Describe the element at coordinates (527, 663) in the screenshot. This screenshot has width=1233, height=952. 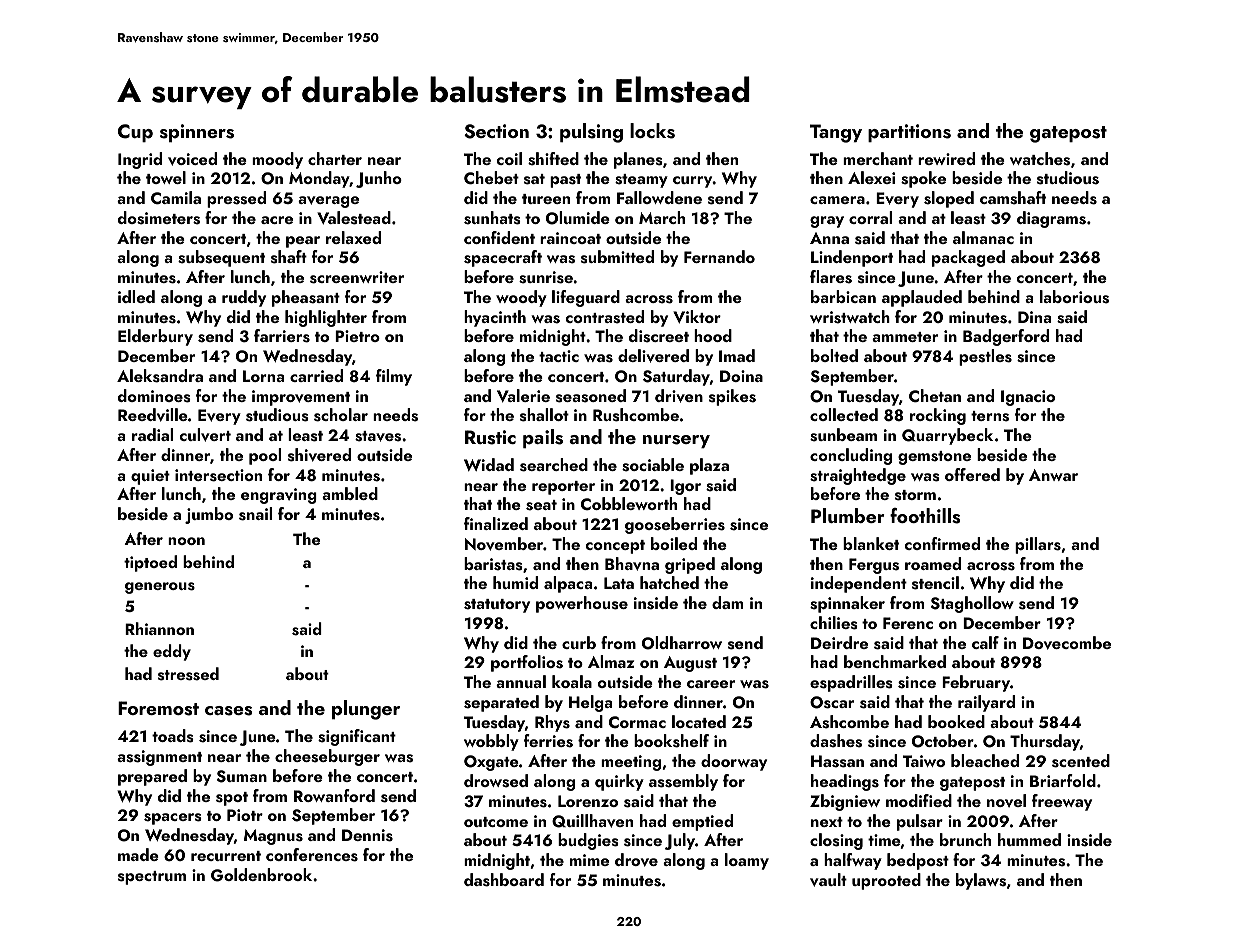
I see `portfolios` at that location.
